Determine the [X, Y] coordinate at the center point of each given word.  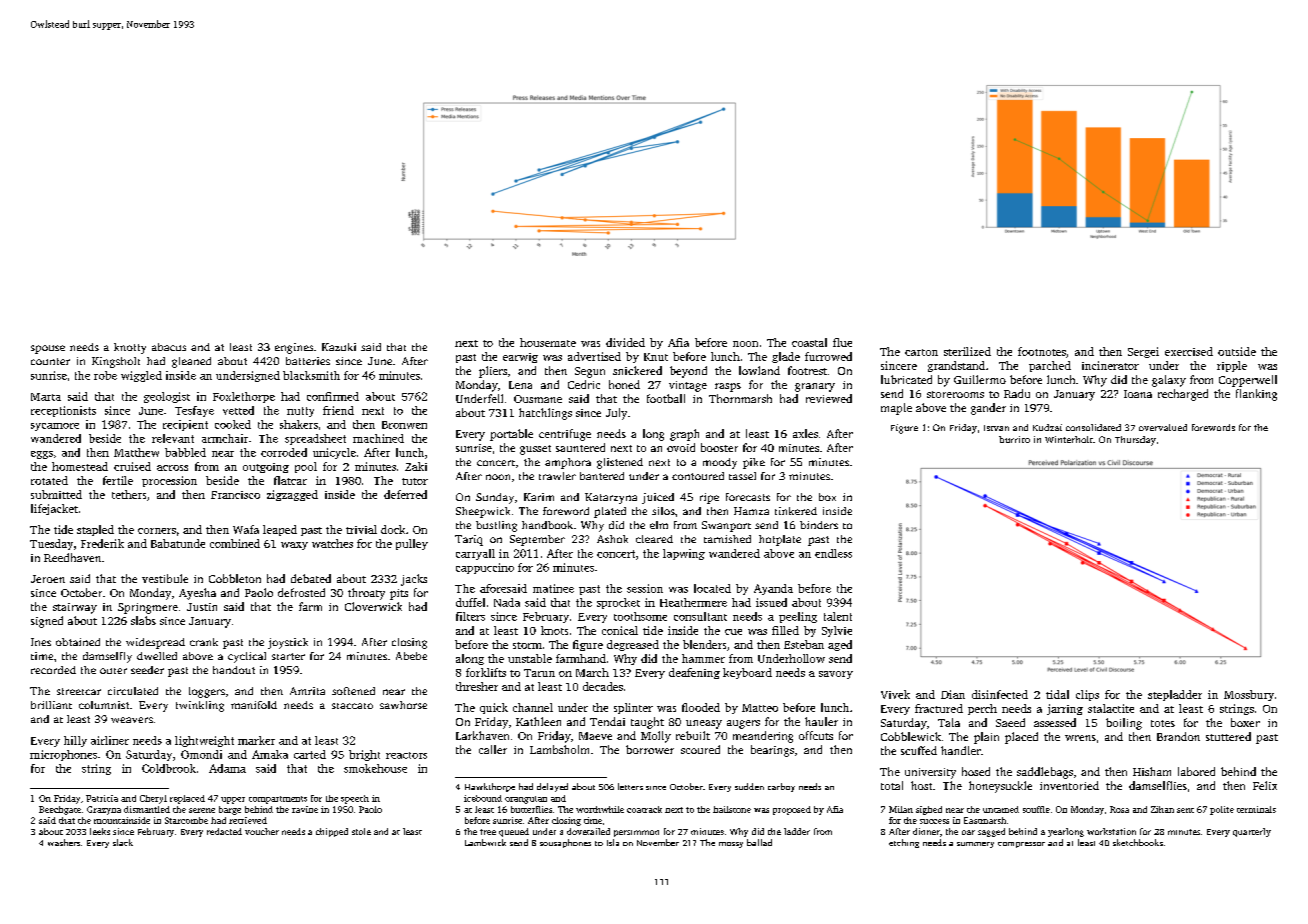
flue [842, 342]
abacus [169, 347]
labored [1196, 771]
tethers [129, 494]
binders [819, 525]
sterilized [967, 351]
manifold [254, 705]
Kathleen [538, 721]
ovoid [681, 447]
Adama [227, 768]
